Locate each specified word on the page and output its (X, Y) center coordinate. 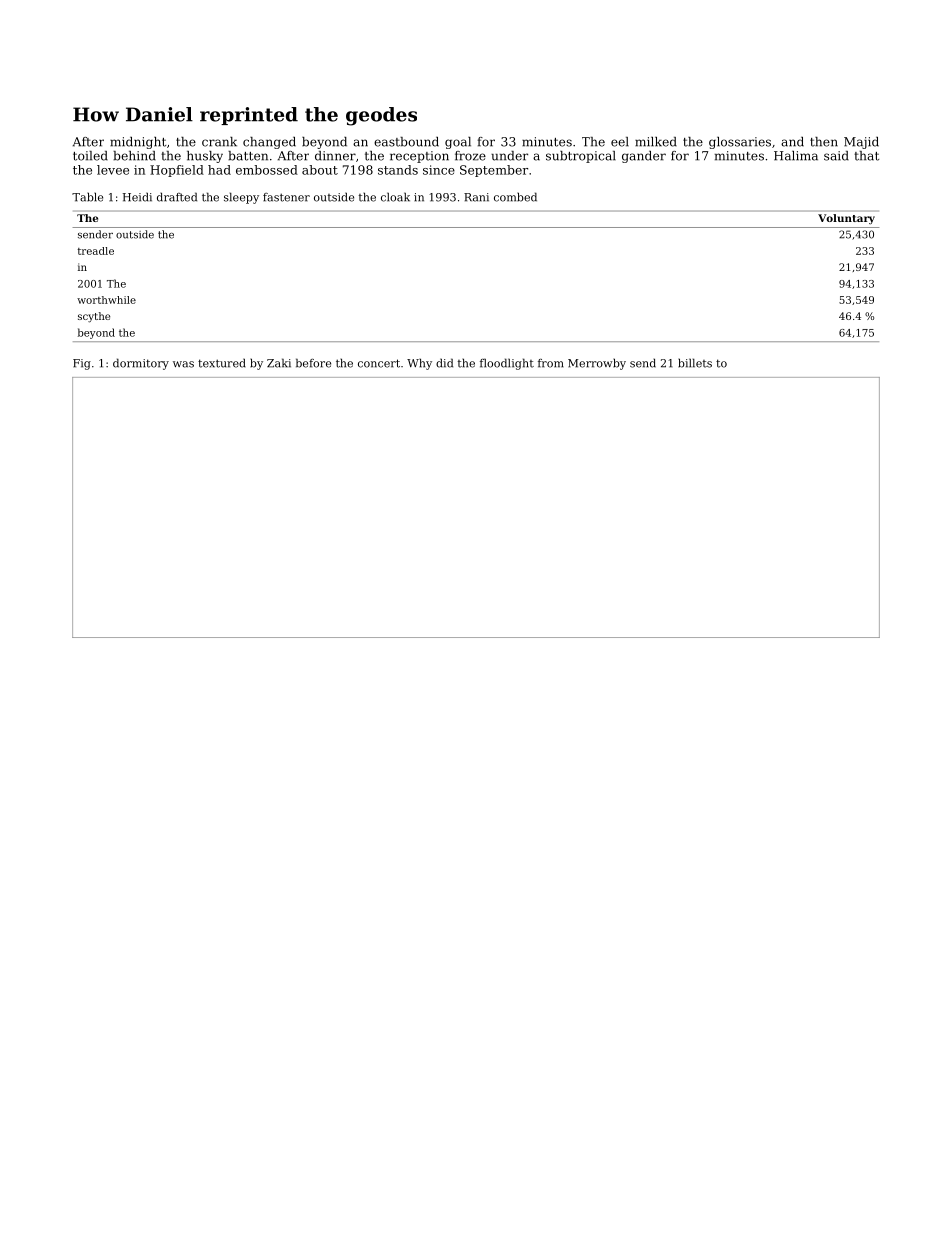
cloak (395, 197)
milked (656, 142)
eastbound (406, 142)
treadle (96, 251)
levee (113, 170)
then (824, 142)
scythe (94, 317)
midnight (138, 143)
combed (515, 197)
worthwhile (106, 300)
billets (695, 363)
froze (470, 156)
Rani (476, 197)
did (444, 363)
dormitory (141, 364)
